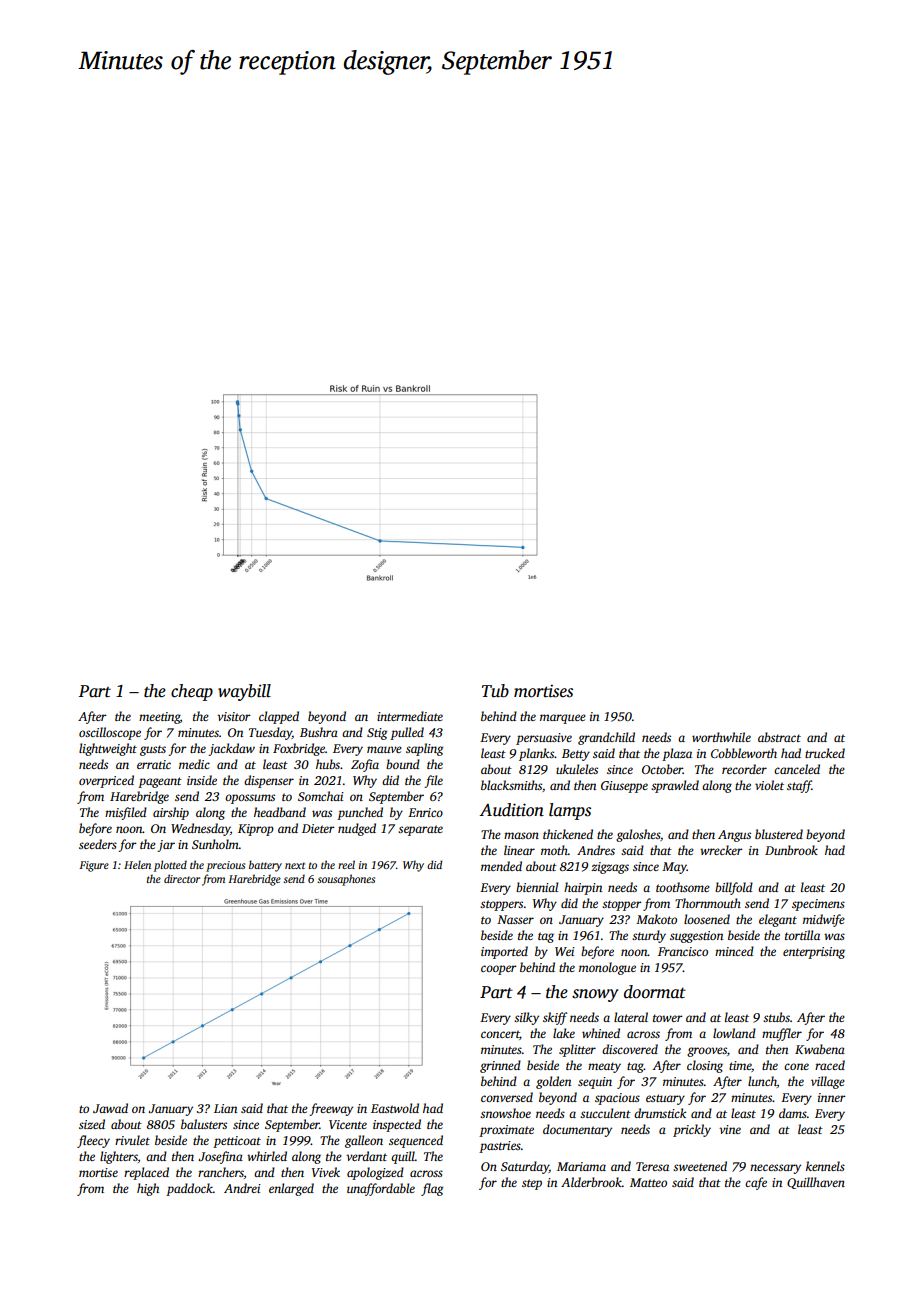 This screenshot has height=1308, width=924. Describe the element at coordinates (526, 1018) in the screenshot. I see `silky` at that location.
